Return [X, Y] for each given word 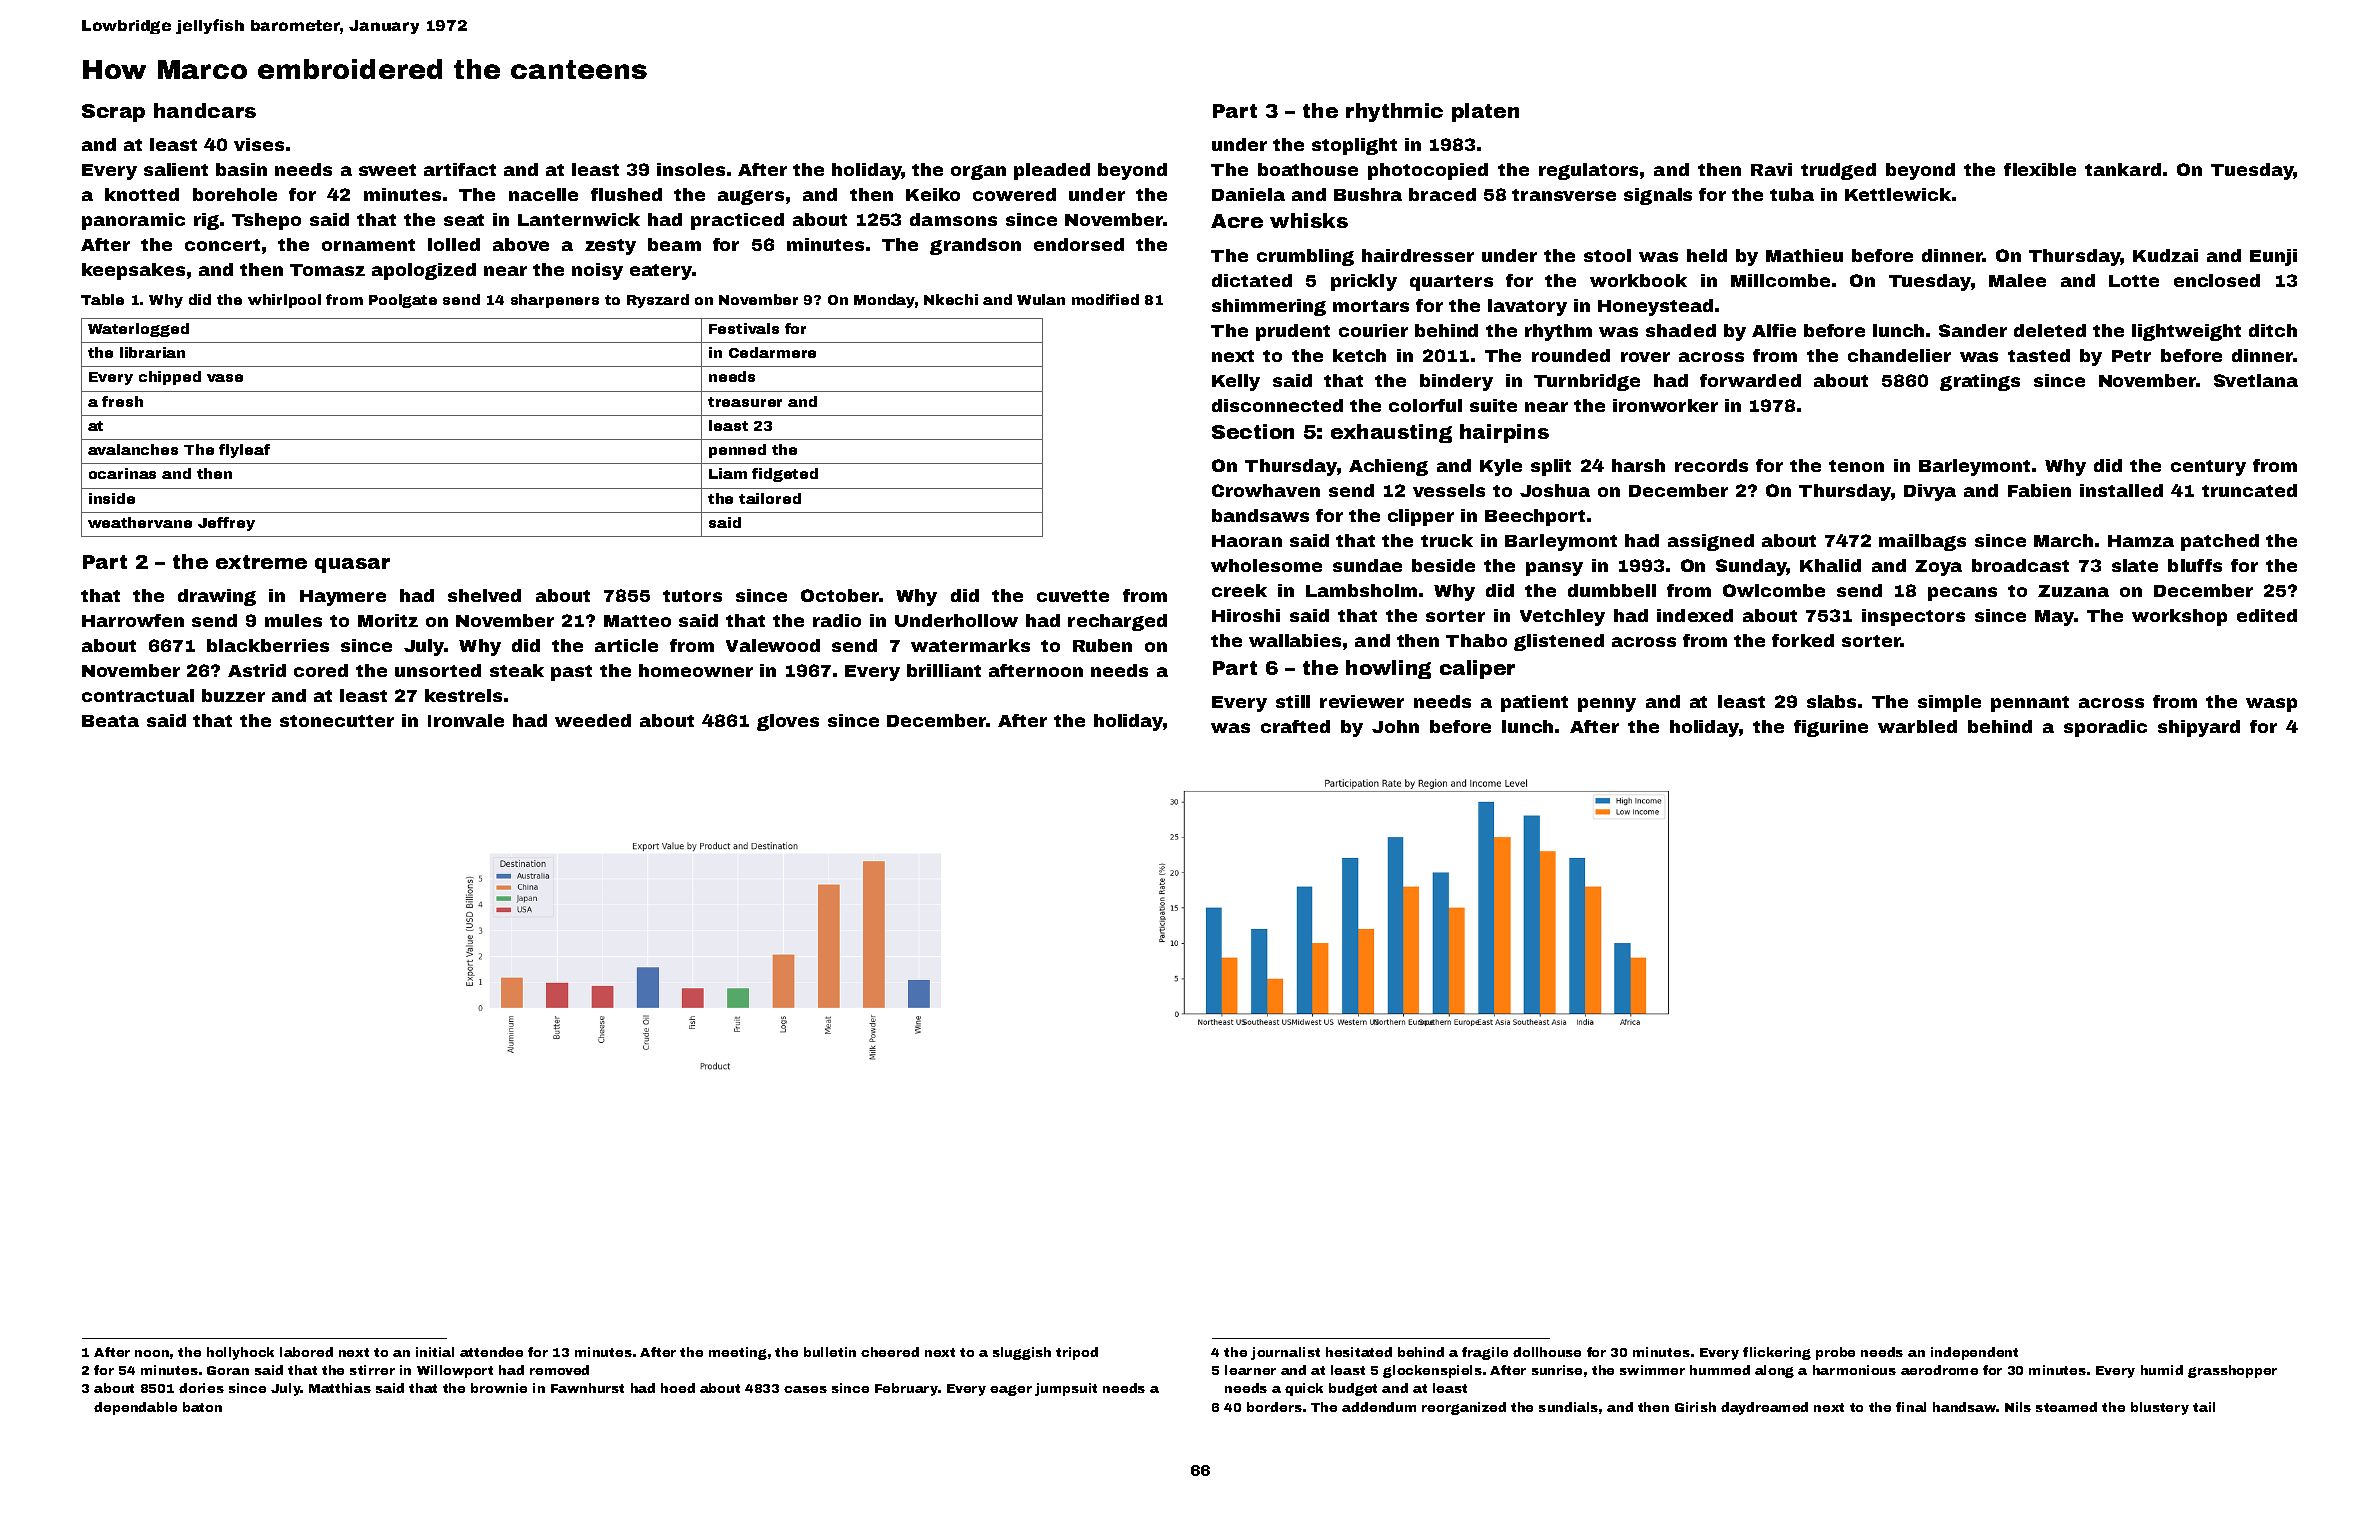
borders [1274, 1407]
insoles [691, 169]
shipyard [2199, 728]
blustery [2160, 1408]
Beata [110, 721]
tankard [2123, 169]
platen [1485, 112]
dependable [135, 1408]
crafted [1295, 726]
